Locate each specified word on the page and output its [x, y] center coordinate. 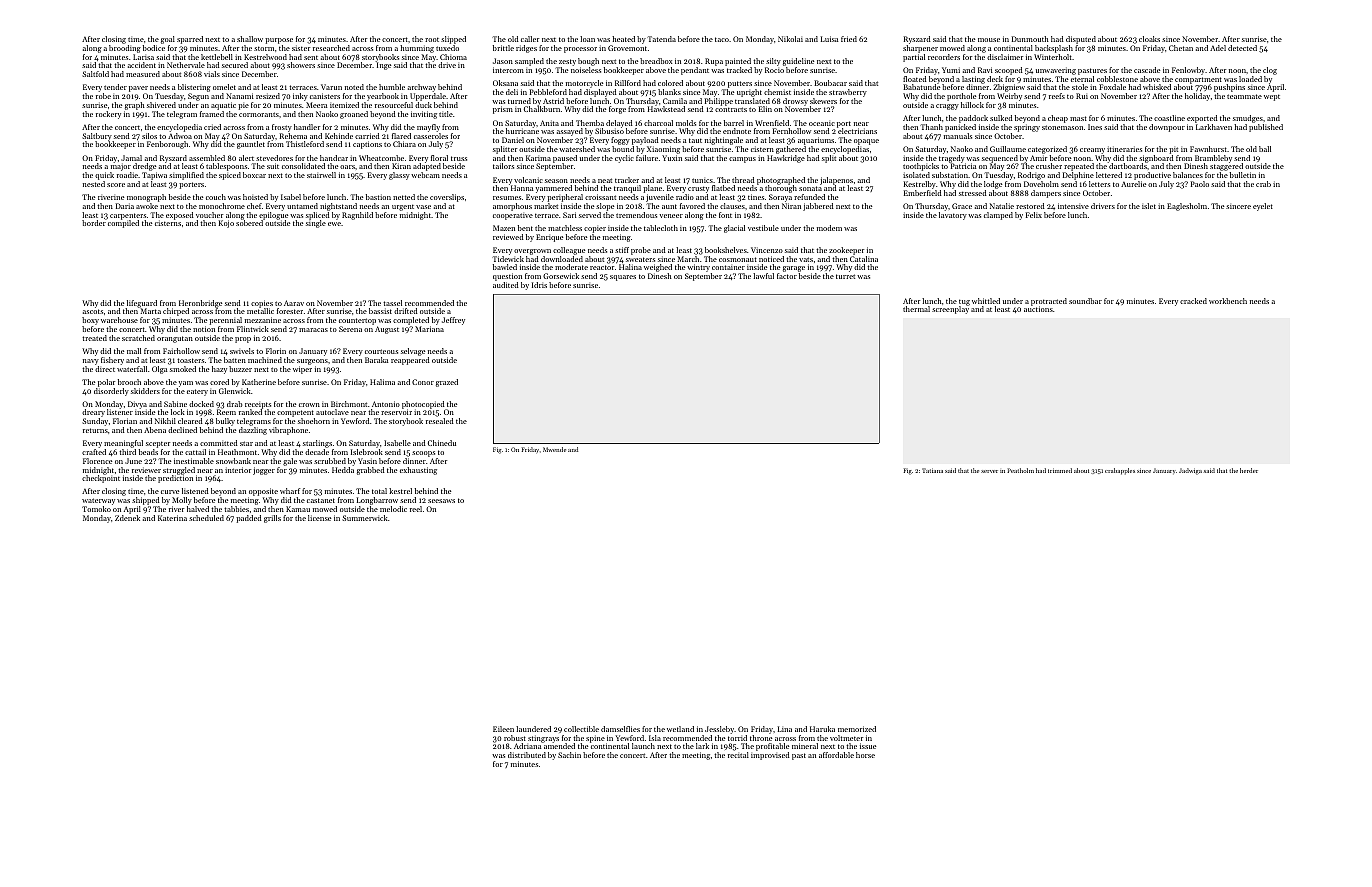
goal [168, 40]
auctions [1038, 309]
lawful [763, 276]
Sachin [569, 755]
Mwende [554, 449]
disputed [1081, 40]
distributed [527, 755]
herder [1249, 470]
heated [623, 39]
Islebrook [367, 452]
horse [865, 755]
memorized [857, 729]
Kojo [226, 224]
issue [868, 746]
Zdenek [127, 518]
